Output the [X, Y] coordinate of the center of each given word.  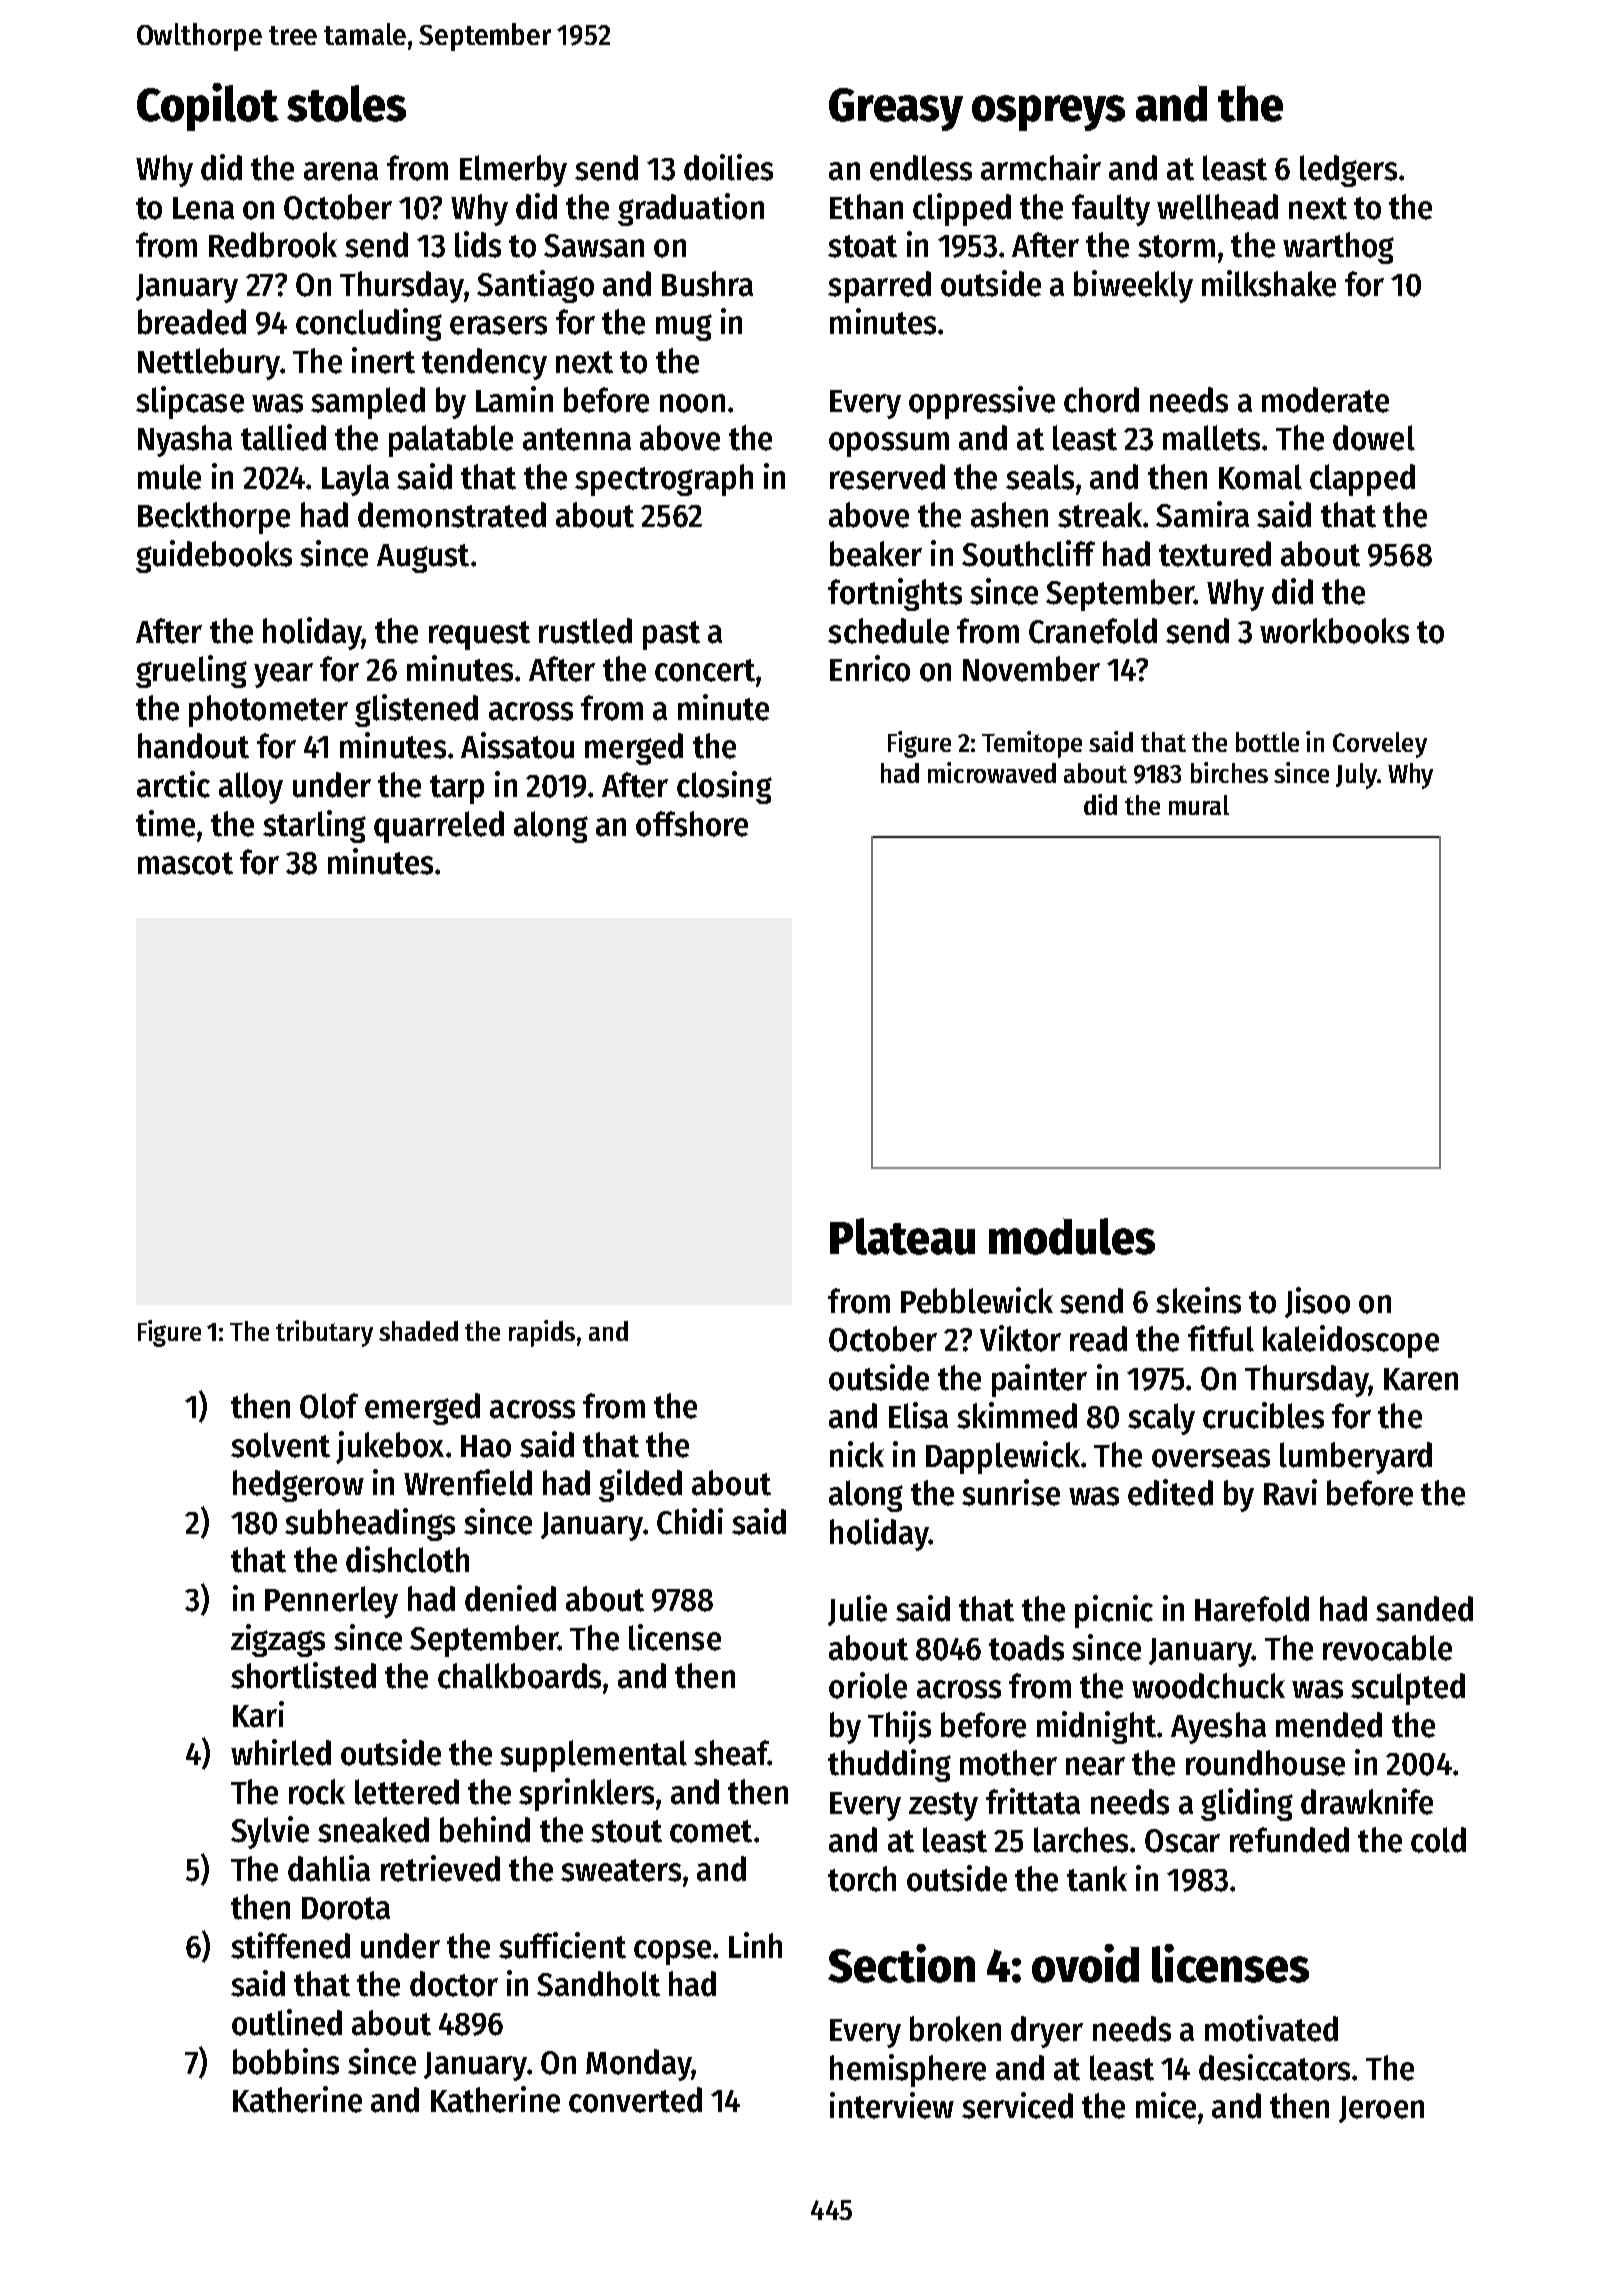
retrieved [440, 1868]
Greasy [896, 109]
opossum [889, 444]
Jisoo [1317, 1302]
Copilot [208, 107]
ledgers [1348, 171]
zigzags [278, 1640]
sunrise [1011, 1492]
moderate [1325, 400]
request [479, 635]
